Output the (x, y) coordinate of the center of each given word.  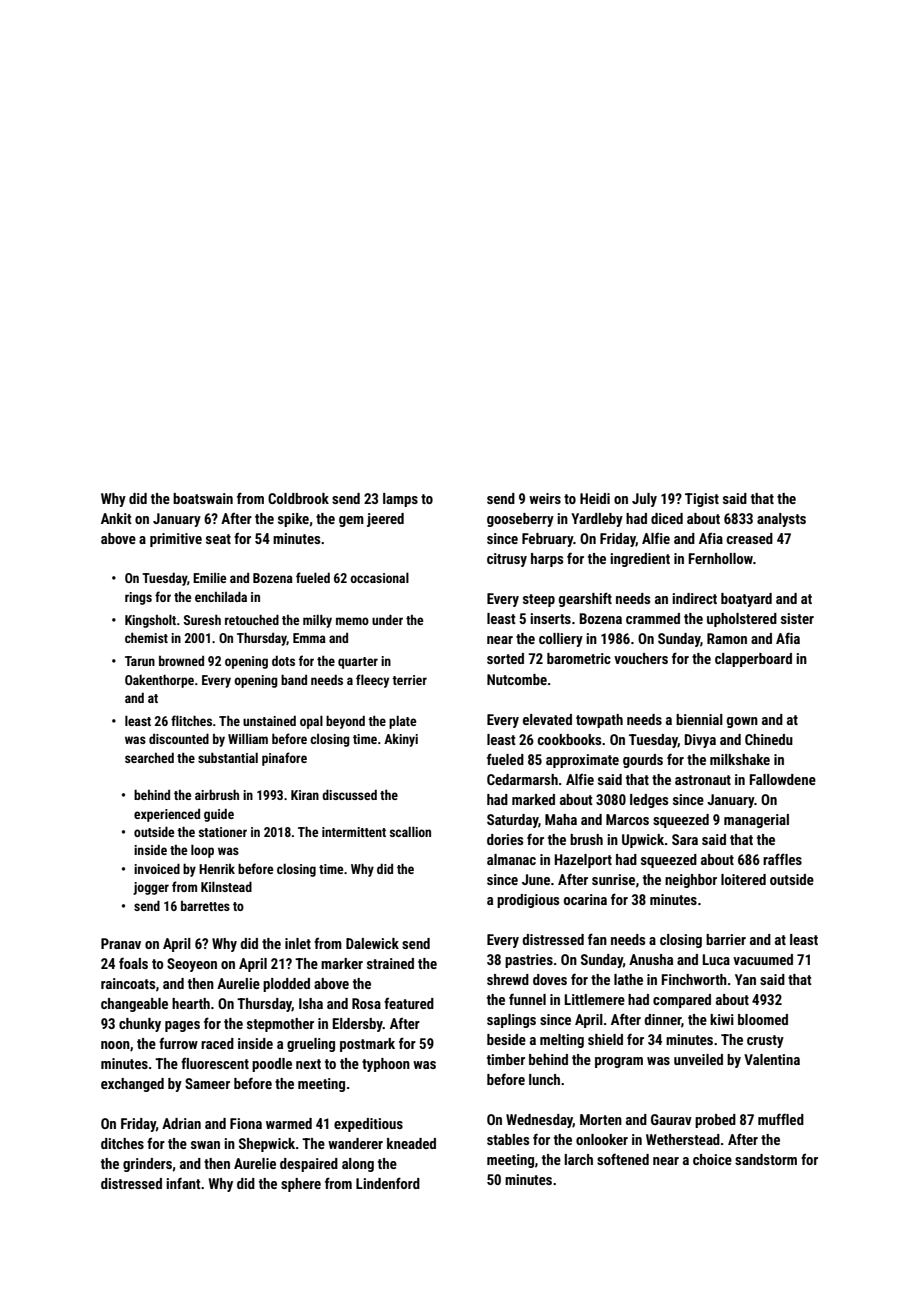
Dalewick (372, 943)
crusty (765, 1041)
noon (115, 1045)
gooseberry (520, 520)
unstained (269, 721)
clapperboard (753, 660)
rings (138, 598)
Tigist (702, 500)
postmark (367, 1045)
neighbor (691, 881)
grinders (147, 1165)
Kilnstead (226, 886)
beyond (345, 722)
